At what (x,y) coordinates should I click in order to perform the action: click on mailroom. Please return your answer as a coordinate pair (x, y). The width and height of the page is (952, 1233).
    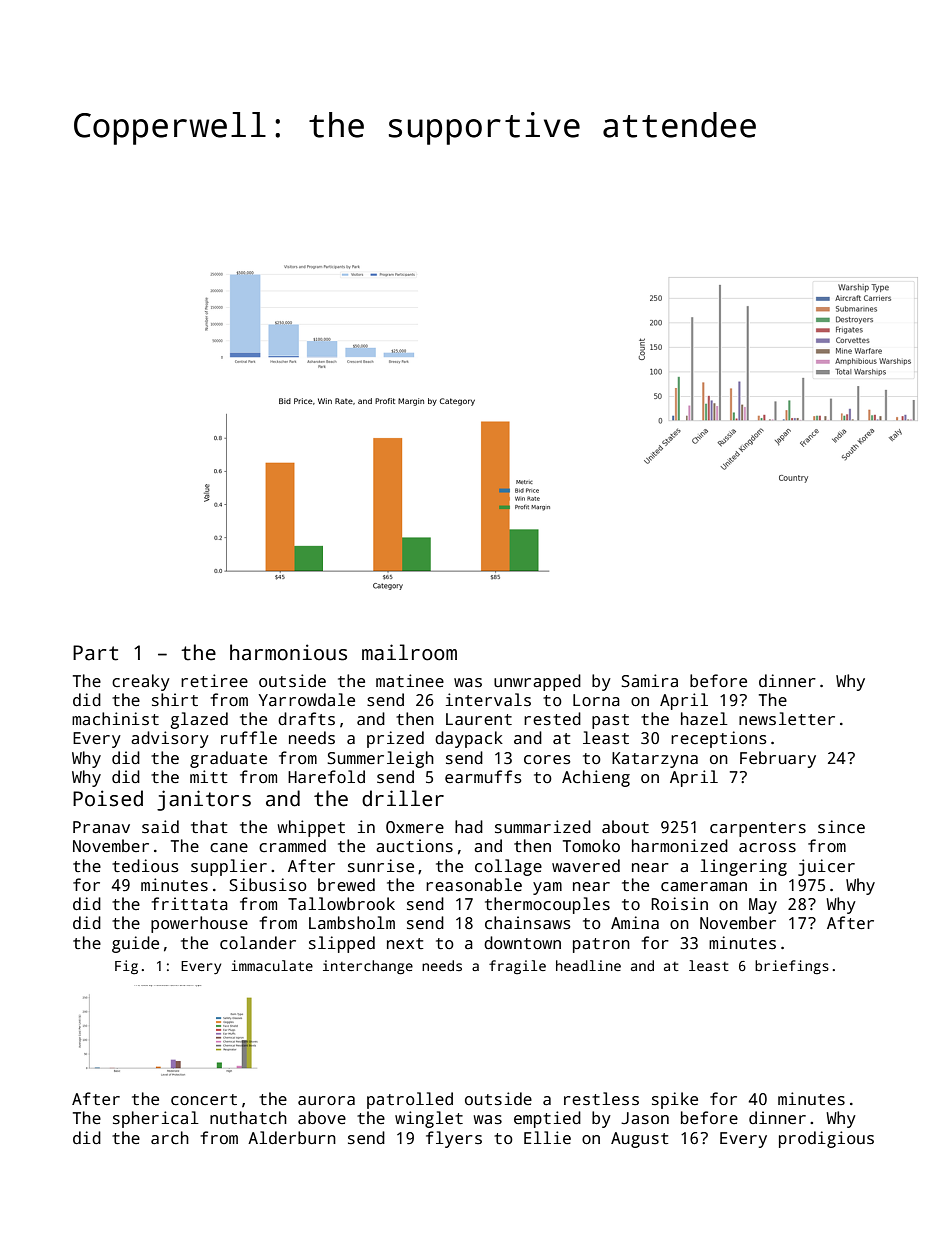
    Looking at the image, I should click on (409, 652).
